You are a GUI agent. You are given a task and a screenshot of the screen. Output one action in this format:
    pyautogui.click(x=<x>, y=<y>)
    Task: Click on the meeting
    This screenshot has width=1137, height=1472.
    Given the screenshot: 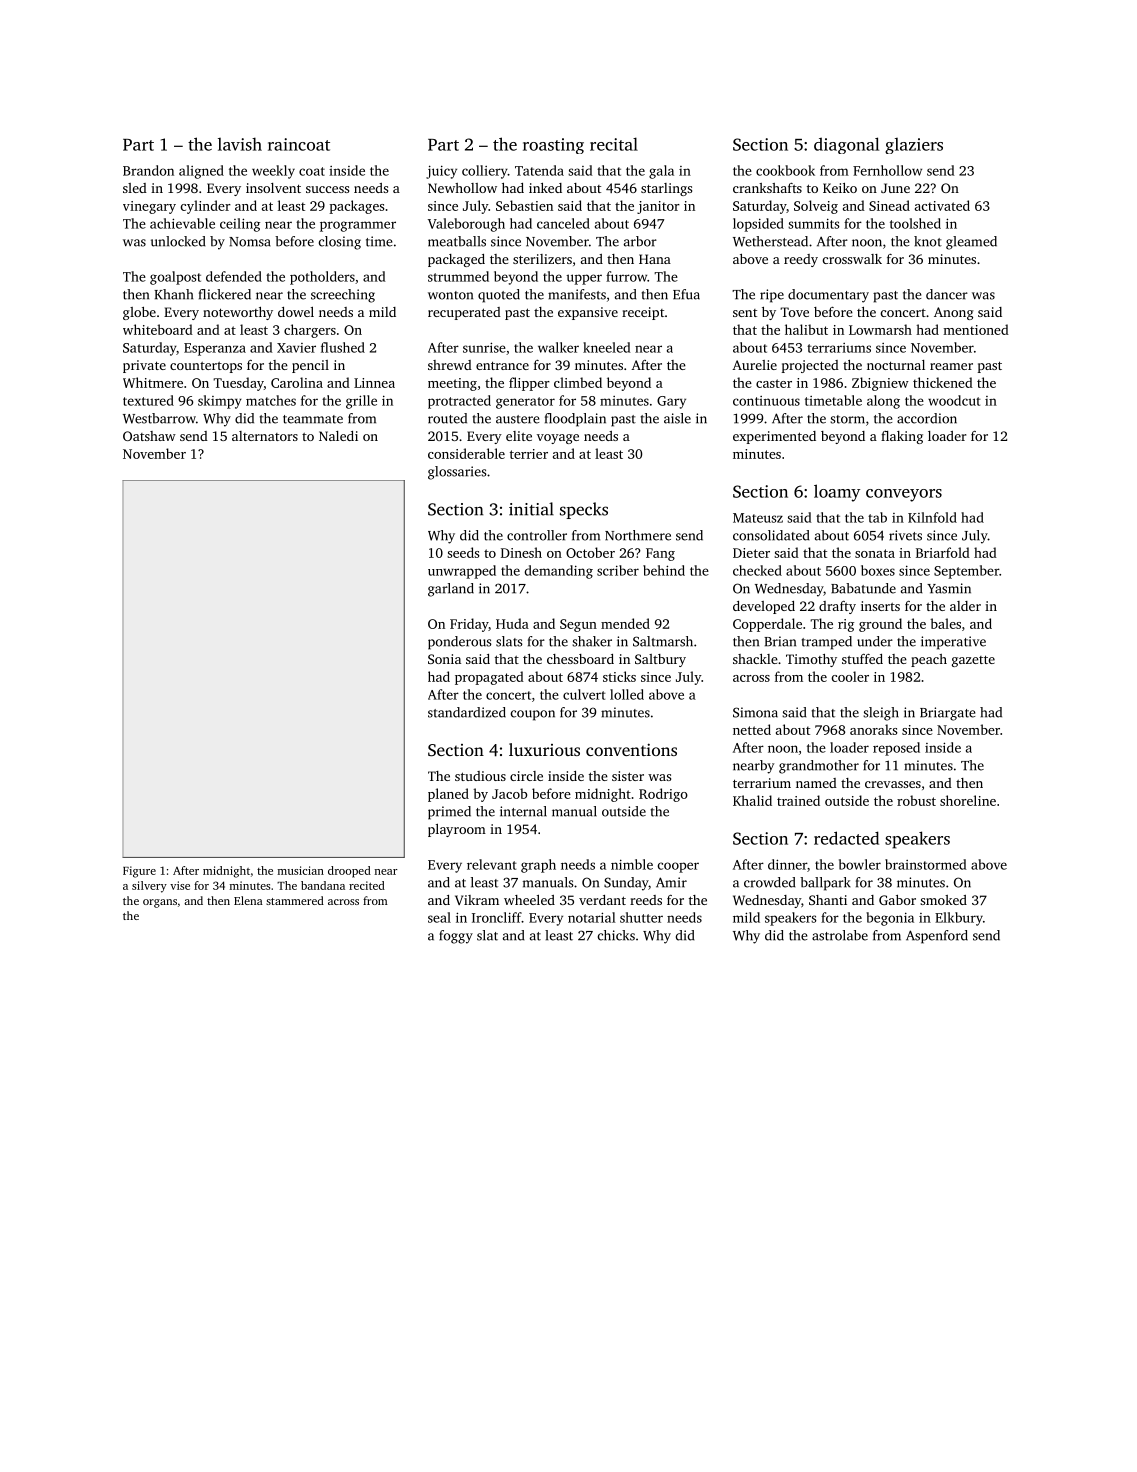 What is the action you would take?
    pyautogui.click(x=452, y=384)
